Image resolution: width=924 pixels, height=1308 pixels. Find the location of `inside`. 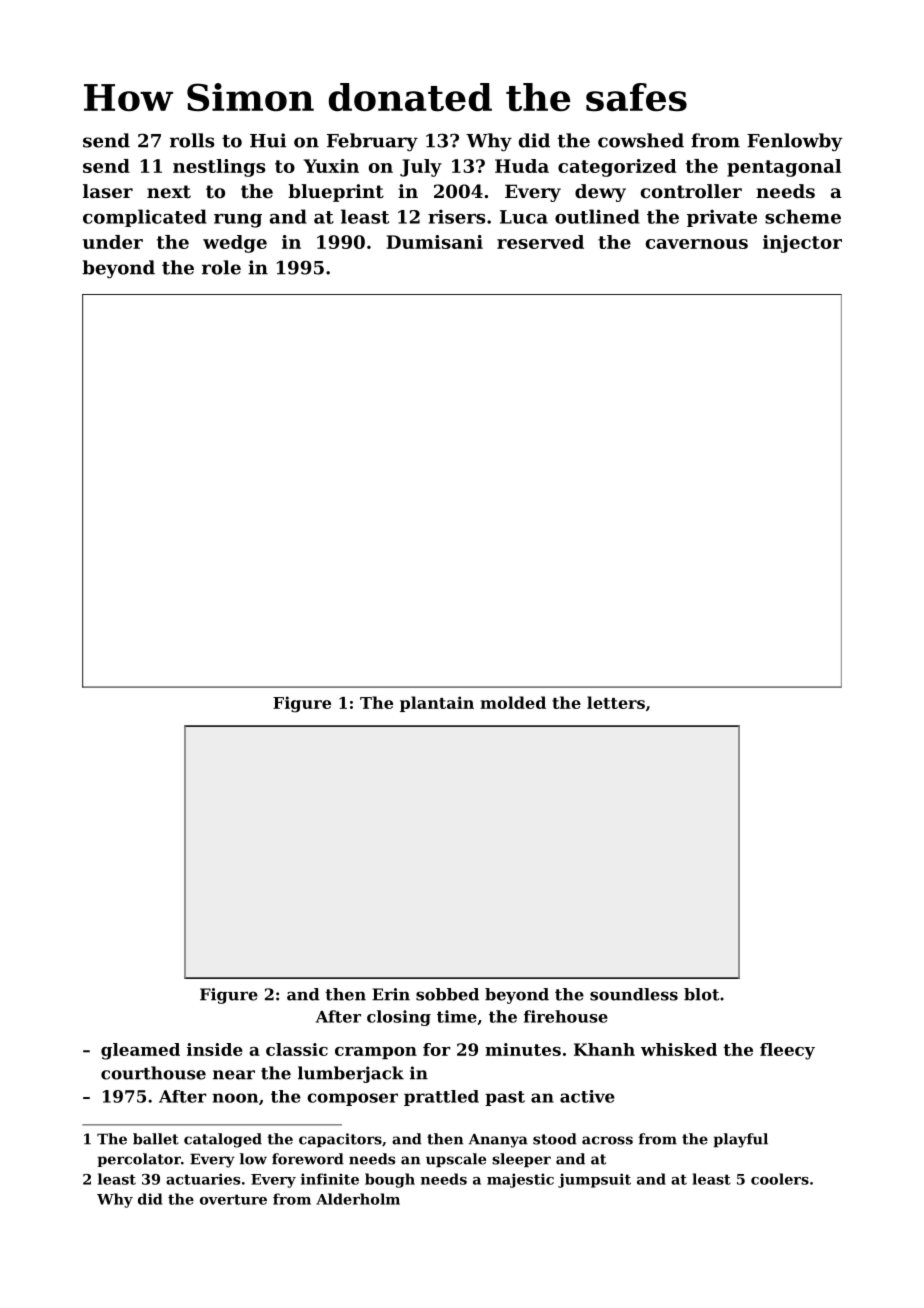

inside is located at coordinates (215, 1049).
